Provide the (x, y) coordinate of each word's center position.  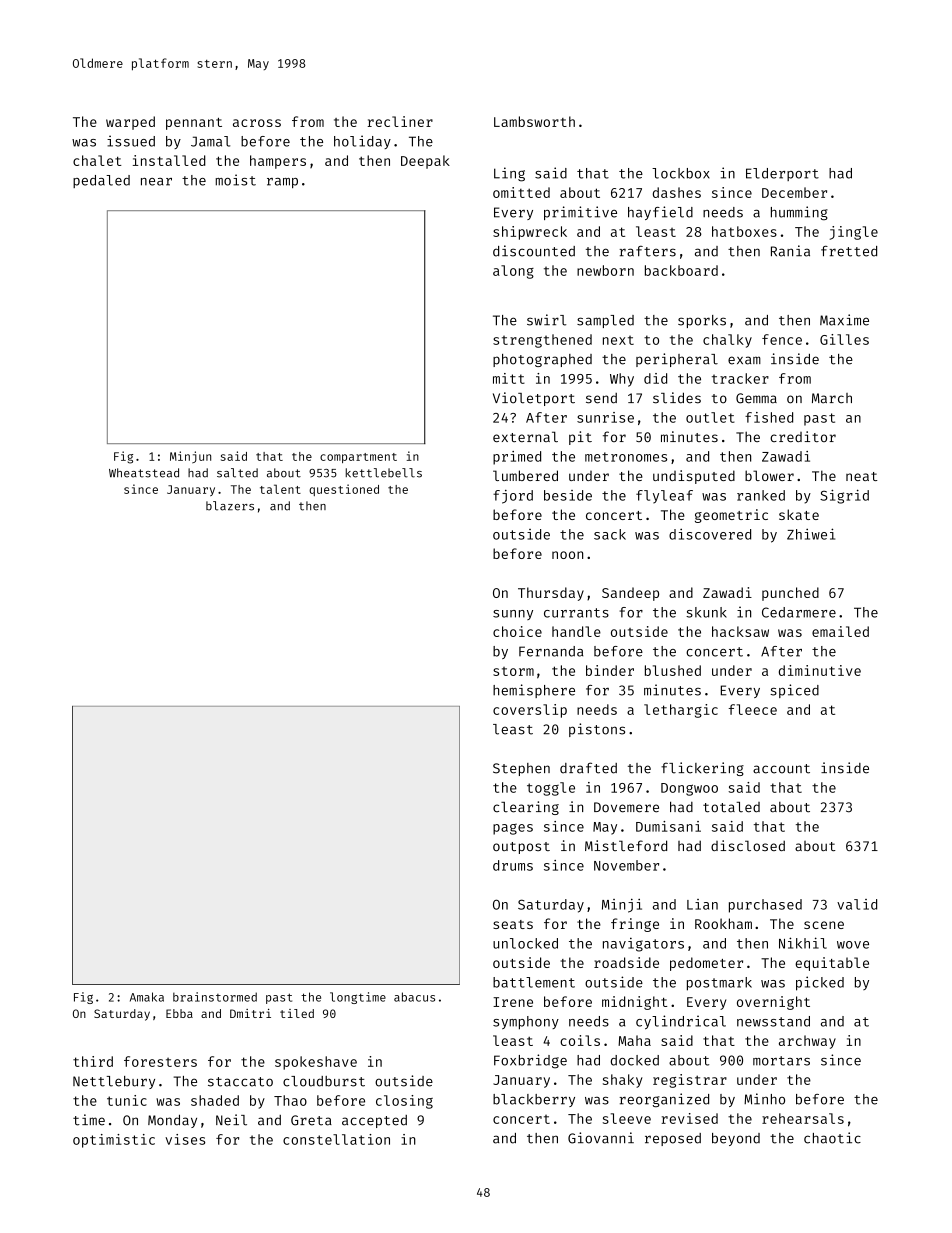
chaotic (832, 1138)
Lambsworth (534, 121)
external (525, 436)
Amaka (147, 997)
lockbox (681, 173)
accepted (374, 1121)
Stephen (521, 769)
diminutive (820, 670)
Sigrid (844, 496)
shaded (215, 1100)
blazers (230, 506)
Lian (702, 904)
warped (130, 123)
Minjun (190, 457)
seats (513, 924)
